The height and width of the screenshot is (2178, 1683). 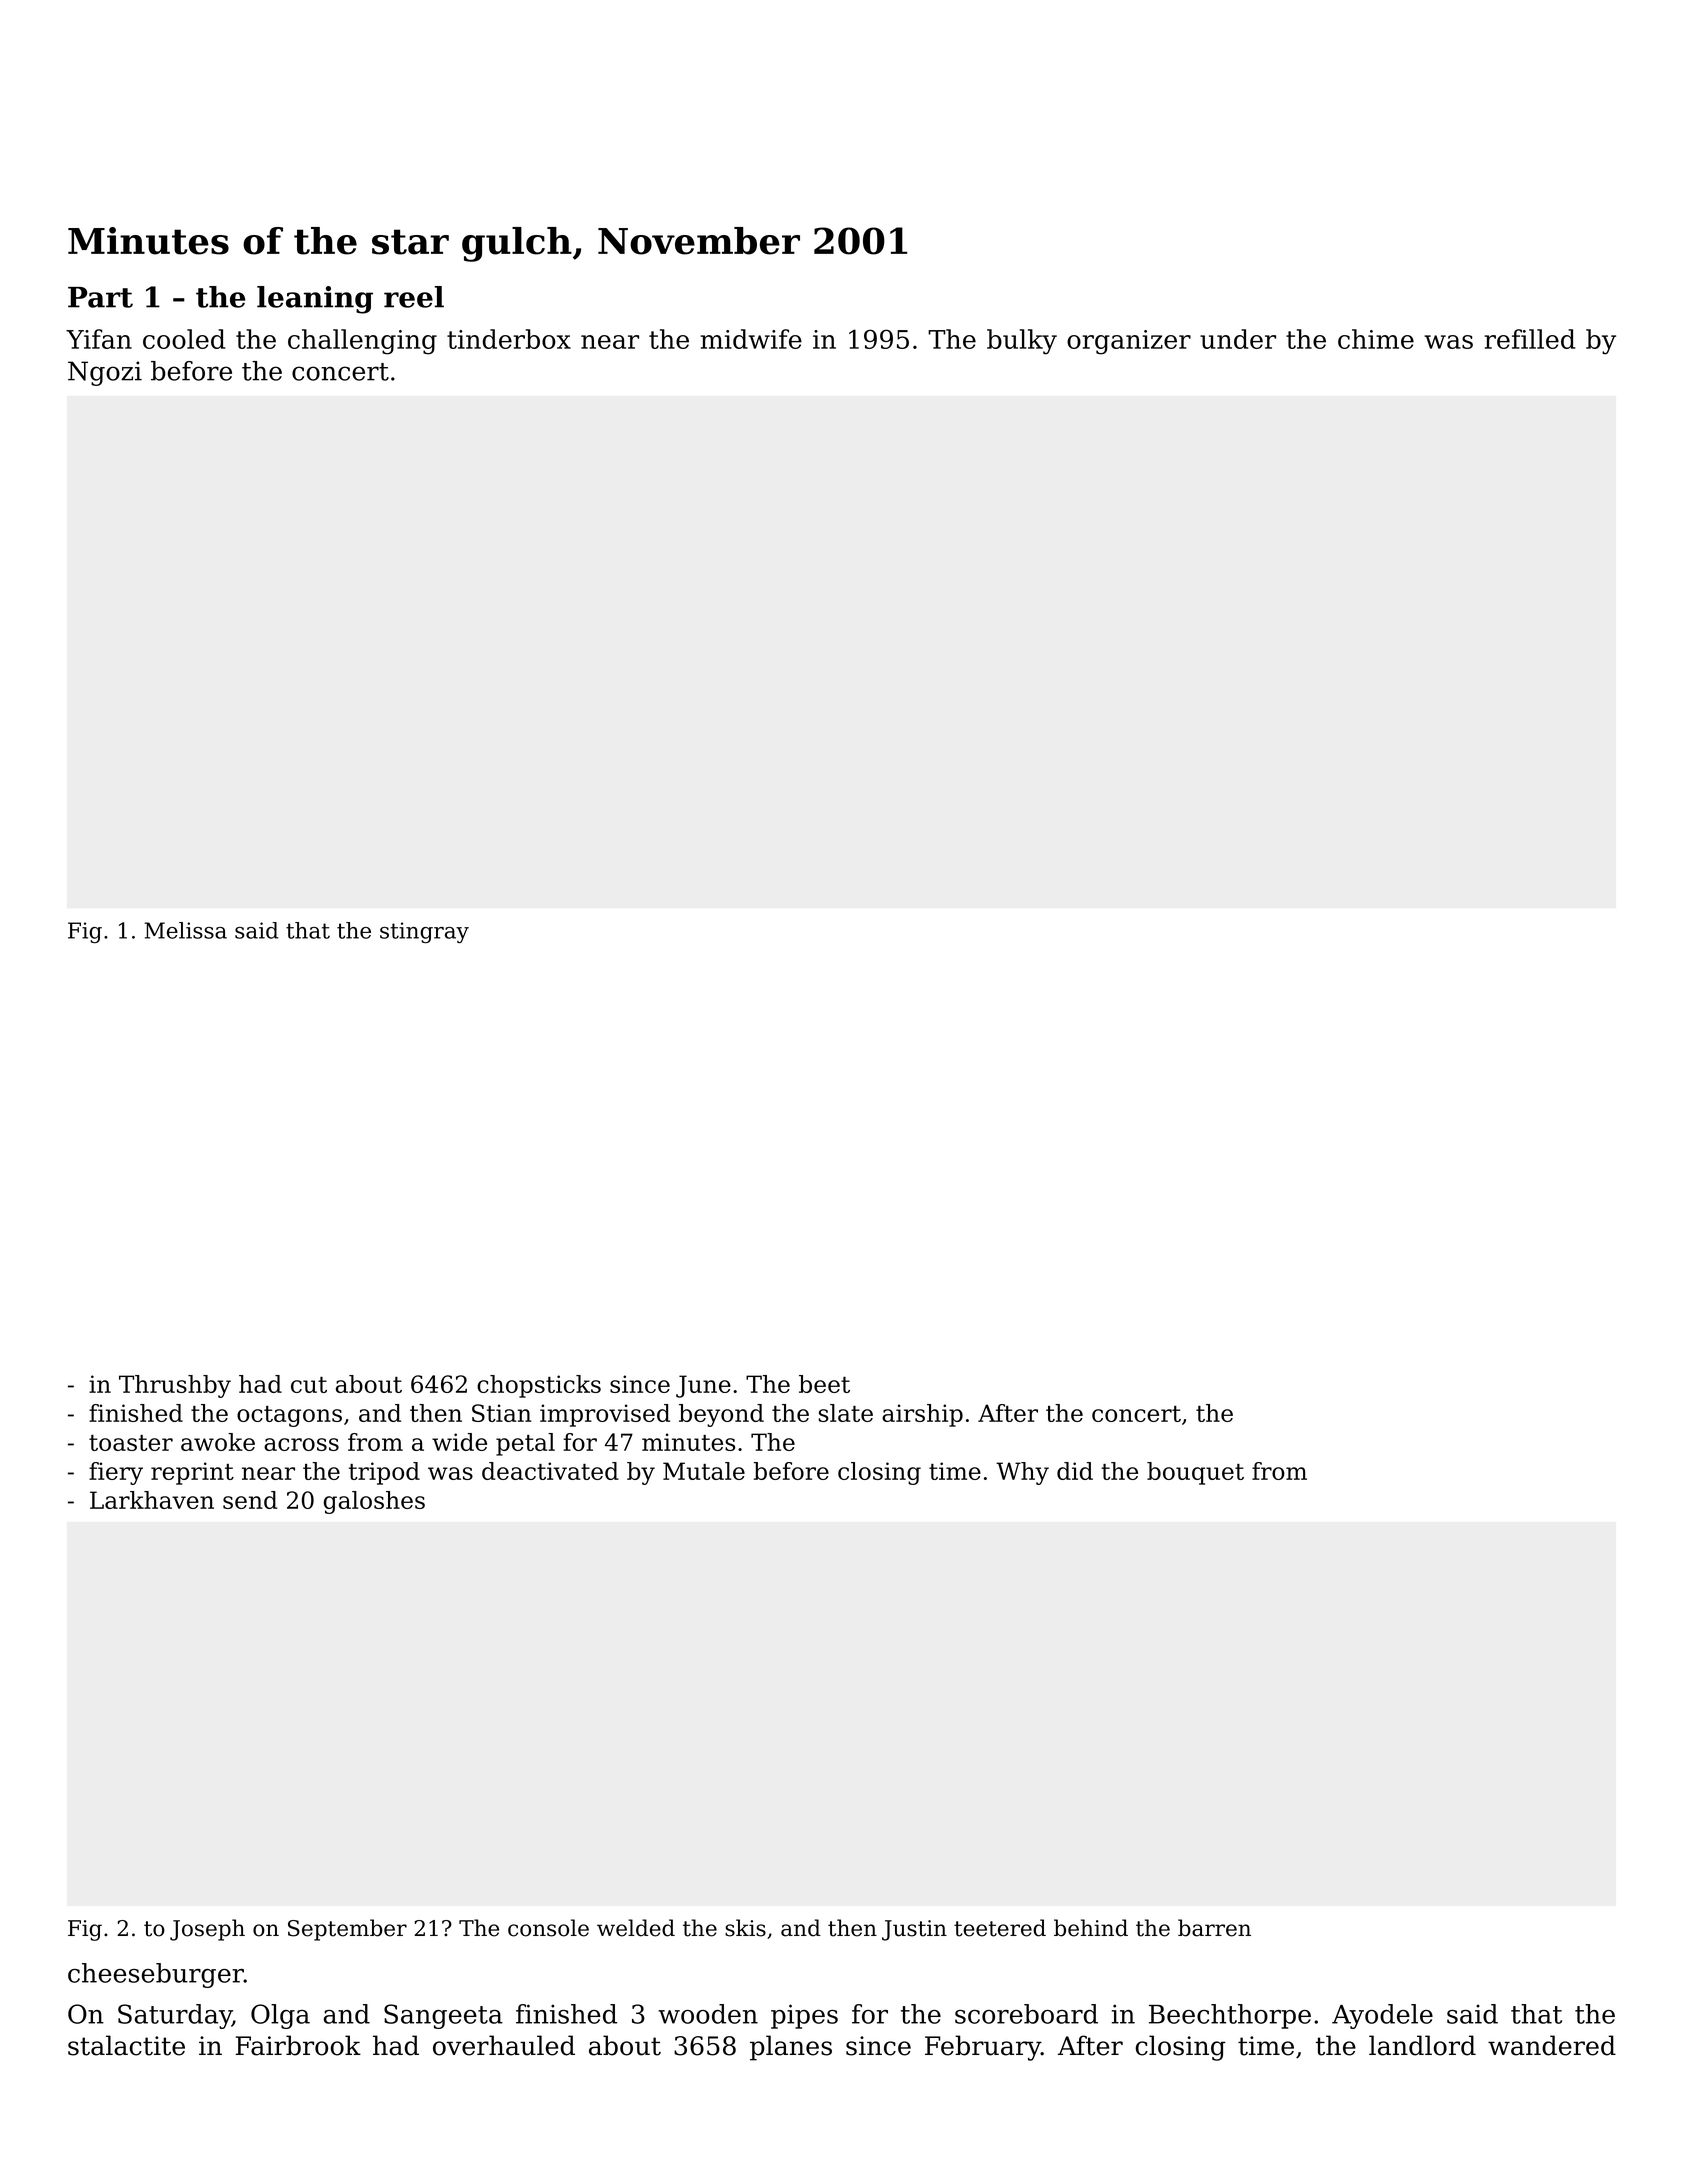 What do you see at coordinates (1022, 342) in the screenshot?
I see `bulky` at bounding box center [1022, 342].
